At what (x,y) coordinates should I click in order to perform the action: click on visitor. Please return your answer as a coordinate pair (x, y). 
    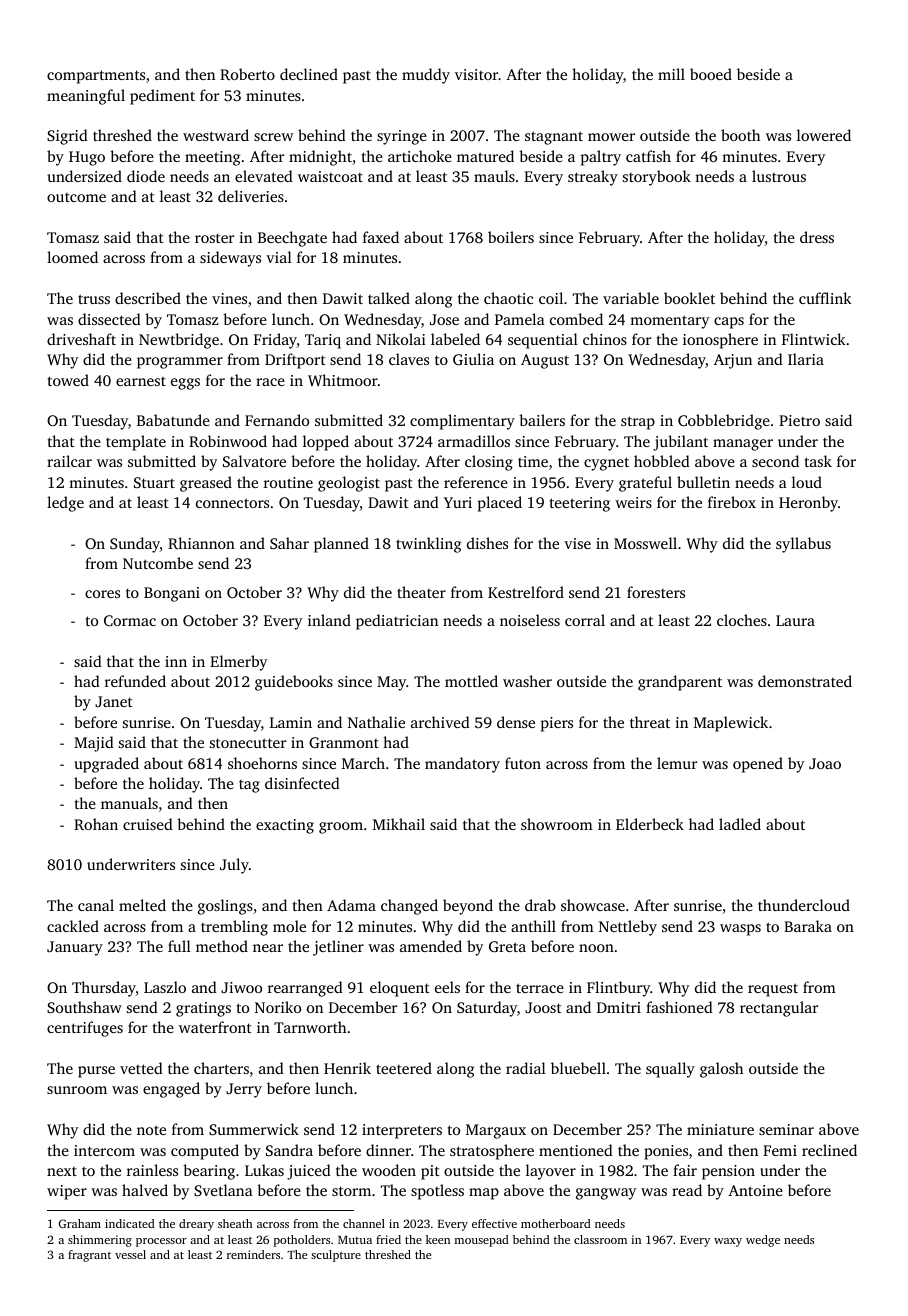
    Looking at the image, I should click on (477, 74).
